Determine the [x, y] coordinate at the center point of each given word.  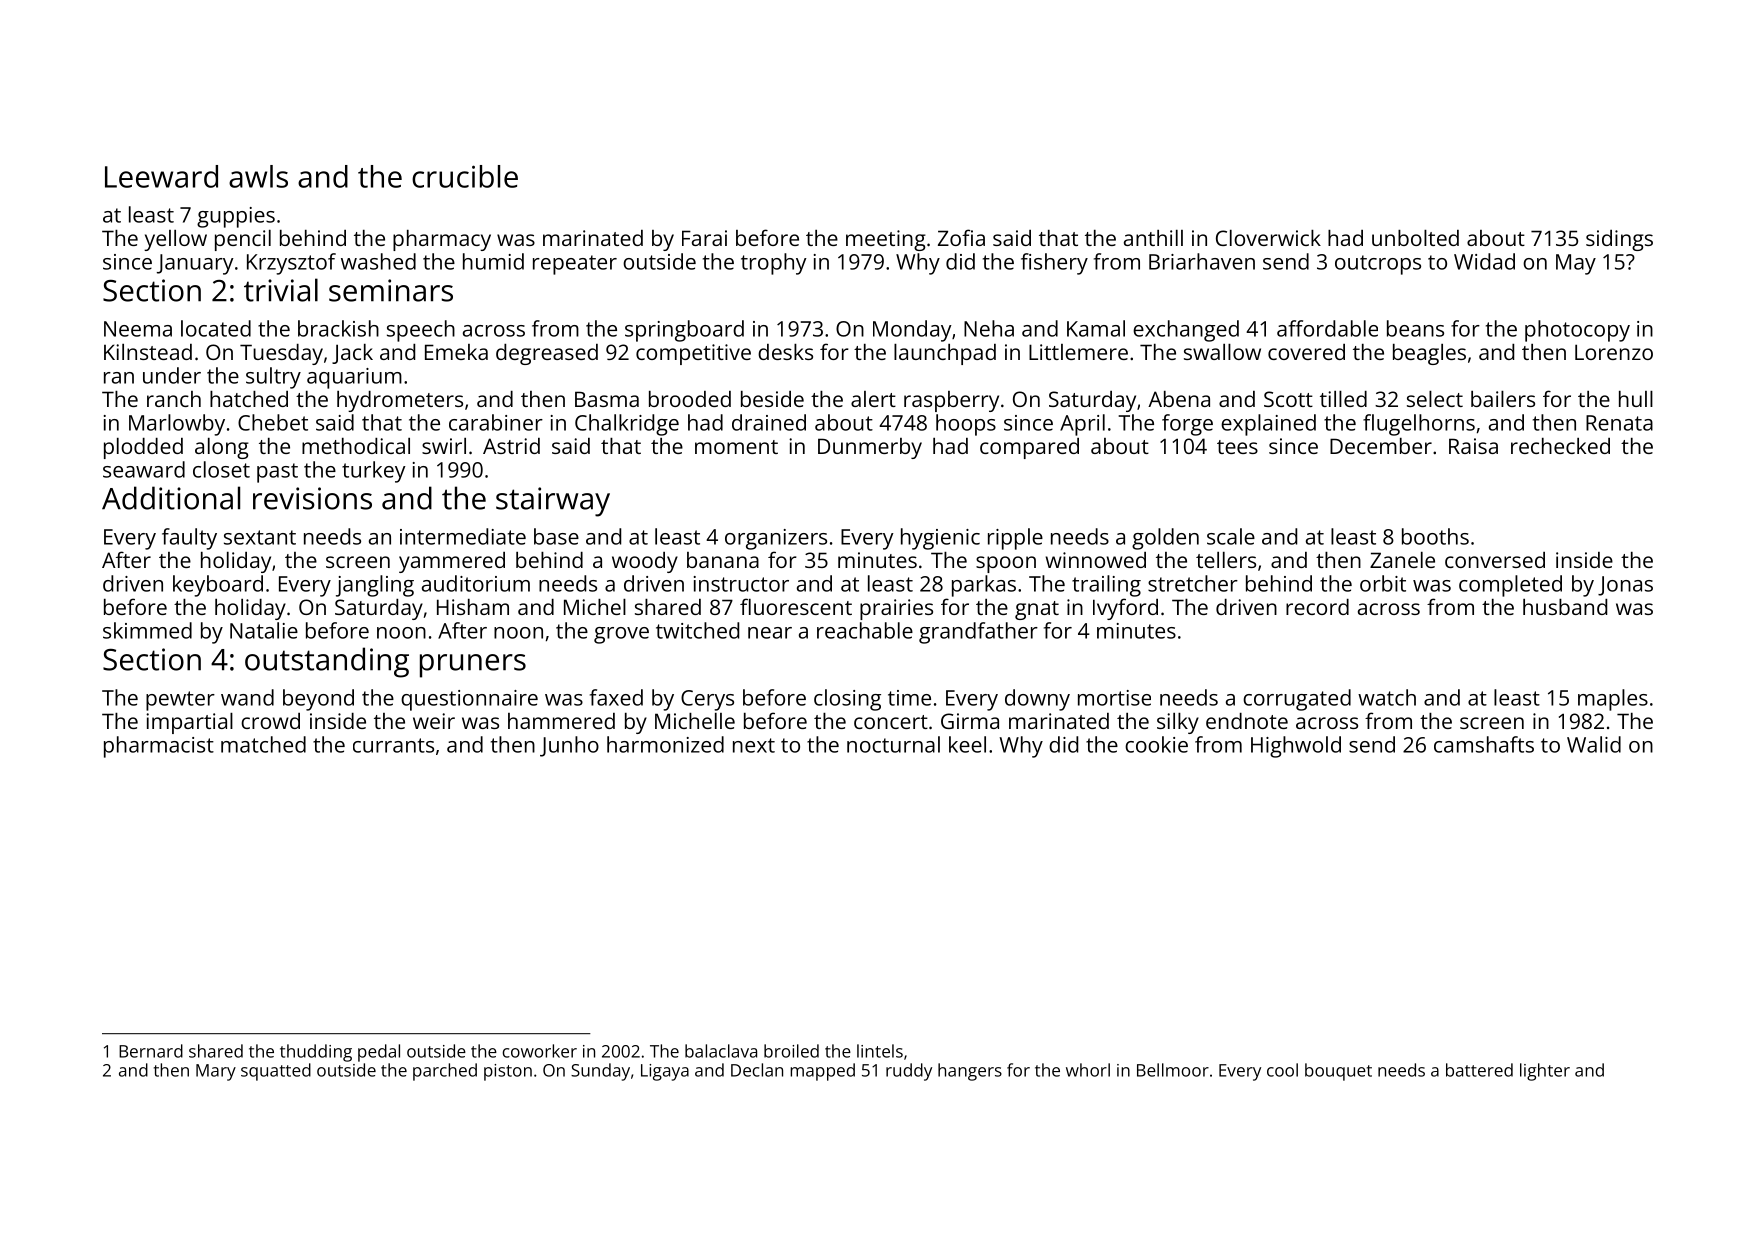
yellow [175, 240]
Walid [1594, 744]
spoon [1006, 564]
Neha [989, 328]
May [1576, 264]
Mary [216, 1072]
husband [1565, 607]
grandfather [978, 633]
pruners [473, 666]
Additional [171, 498]
